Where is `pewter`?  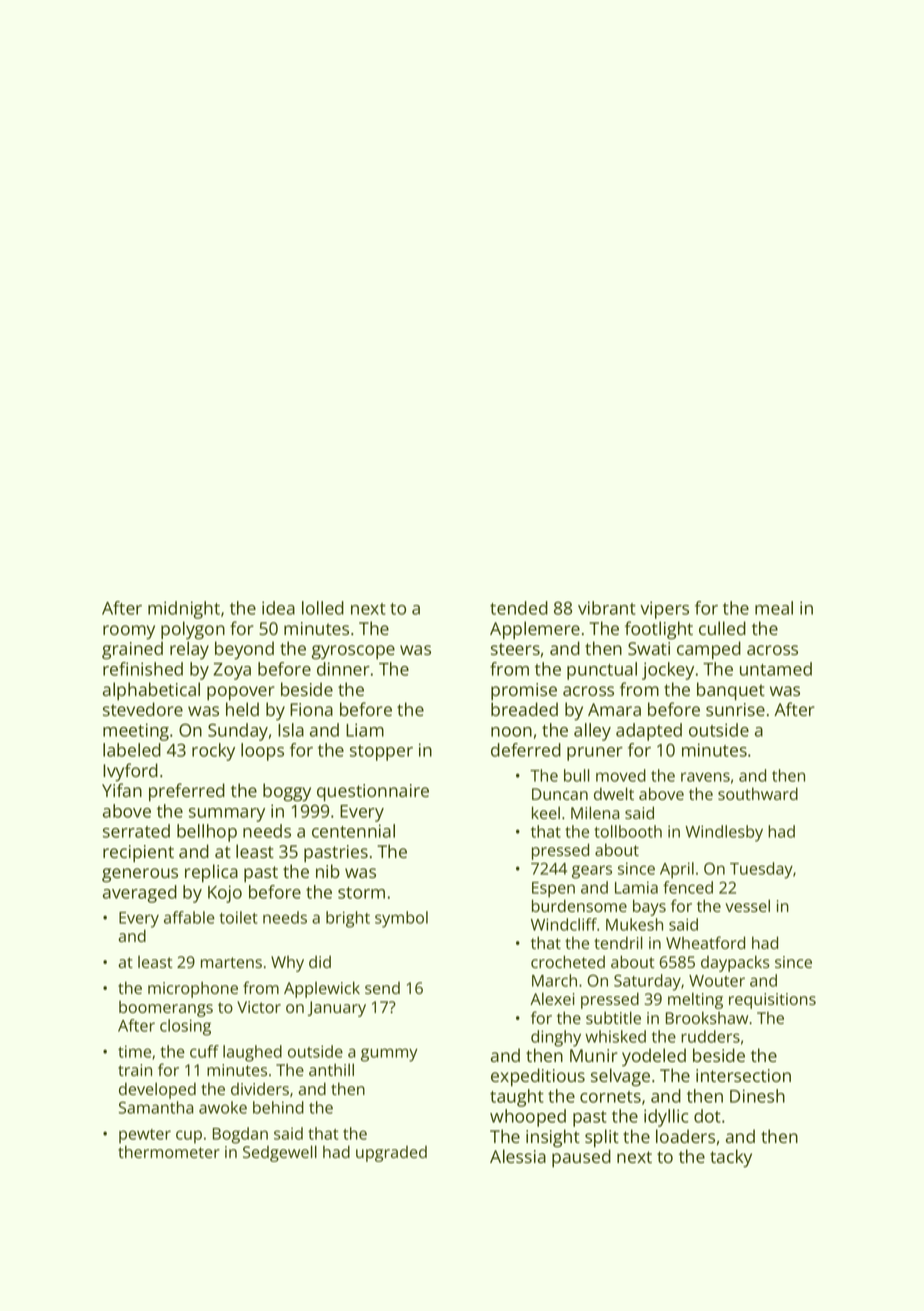 pewter is located at coordinates (145, 1136).
